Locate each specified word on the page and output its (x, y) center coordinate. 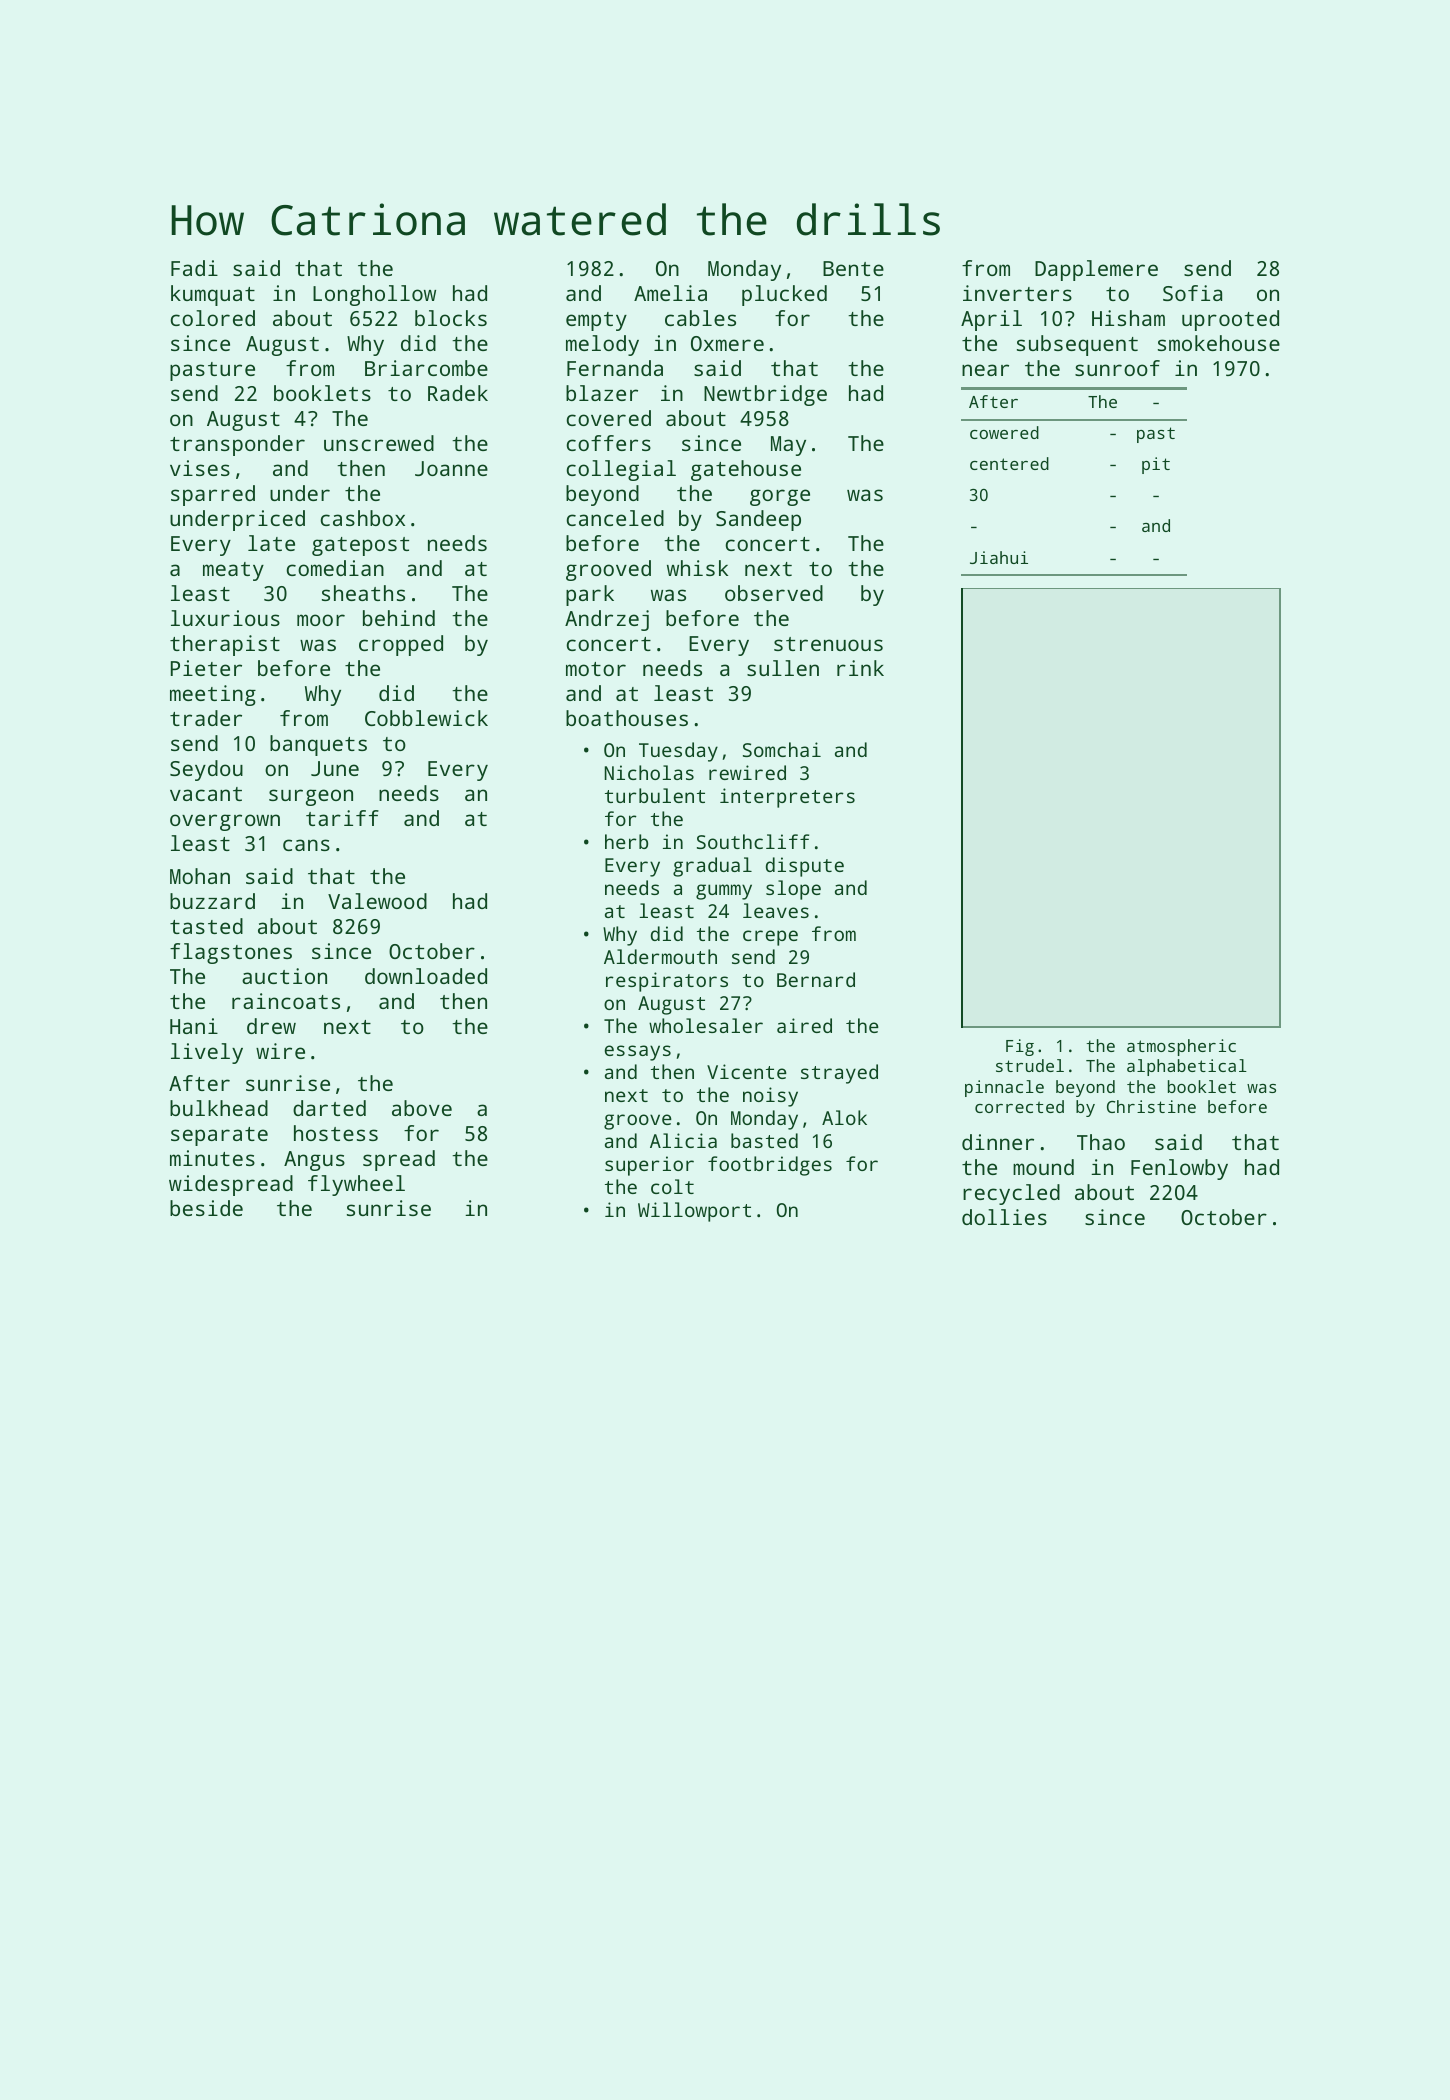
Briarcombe (426, 368)
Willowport (694, 1212)
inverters (1017, 293)
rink (860, 668)
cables (700, 318)
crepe (770, 938)
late (271, 543)
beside (206, 1208)
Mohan (200, 876)
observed (774, 593)
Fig (1020, 1047)
